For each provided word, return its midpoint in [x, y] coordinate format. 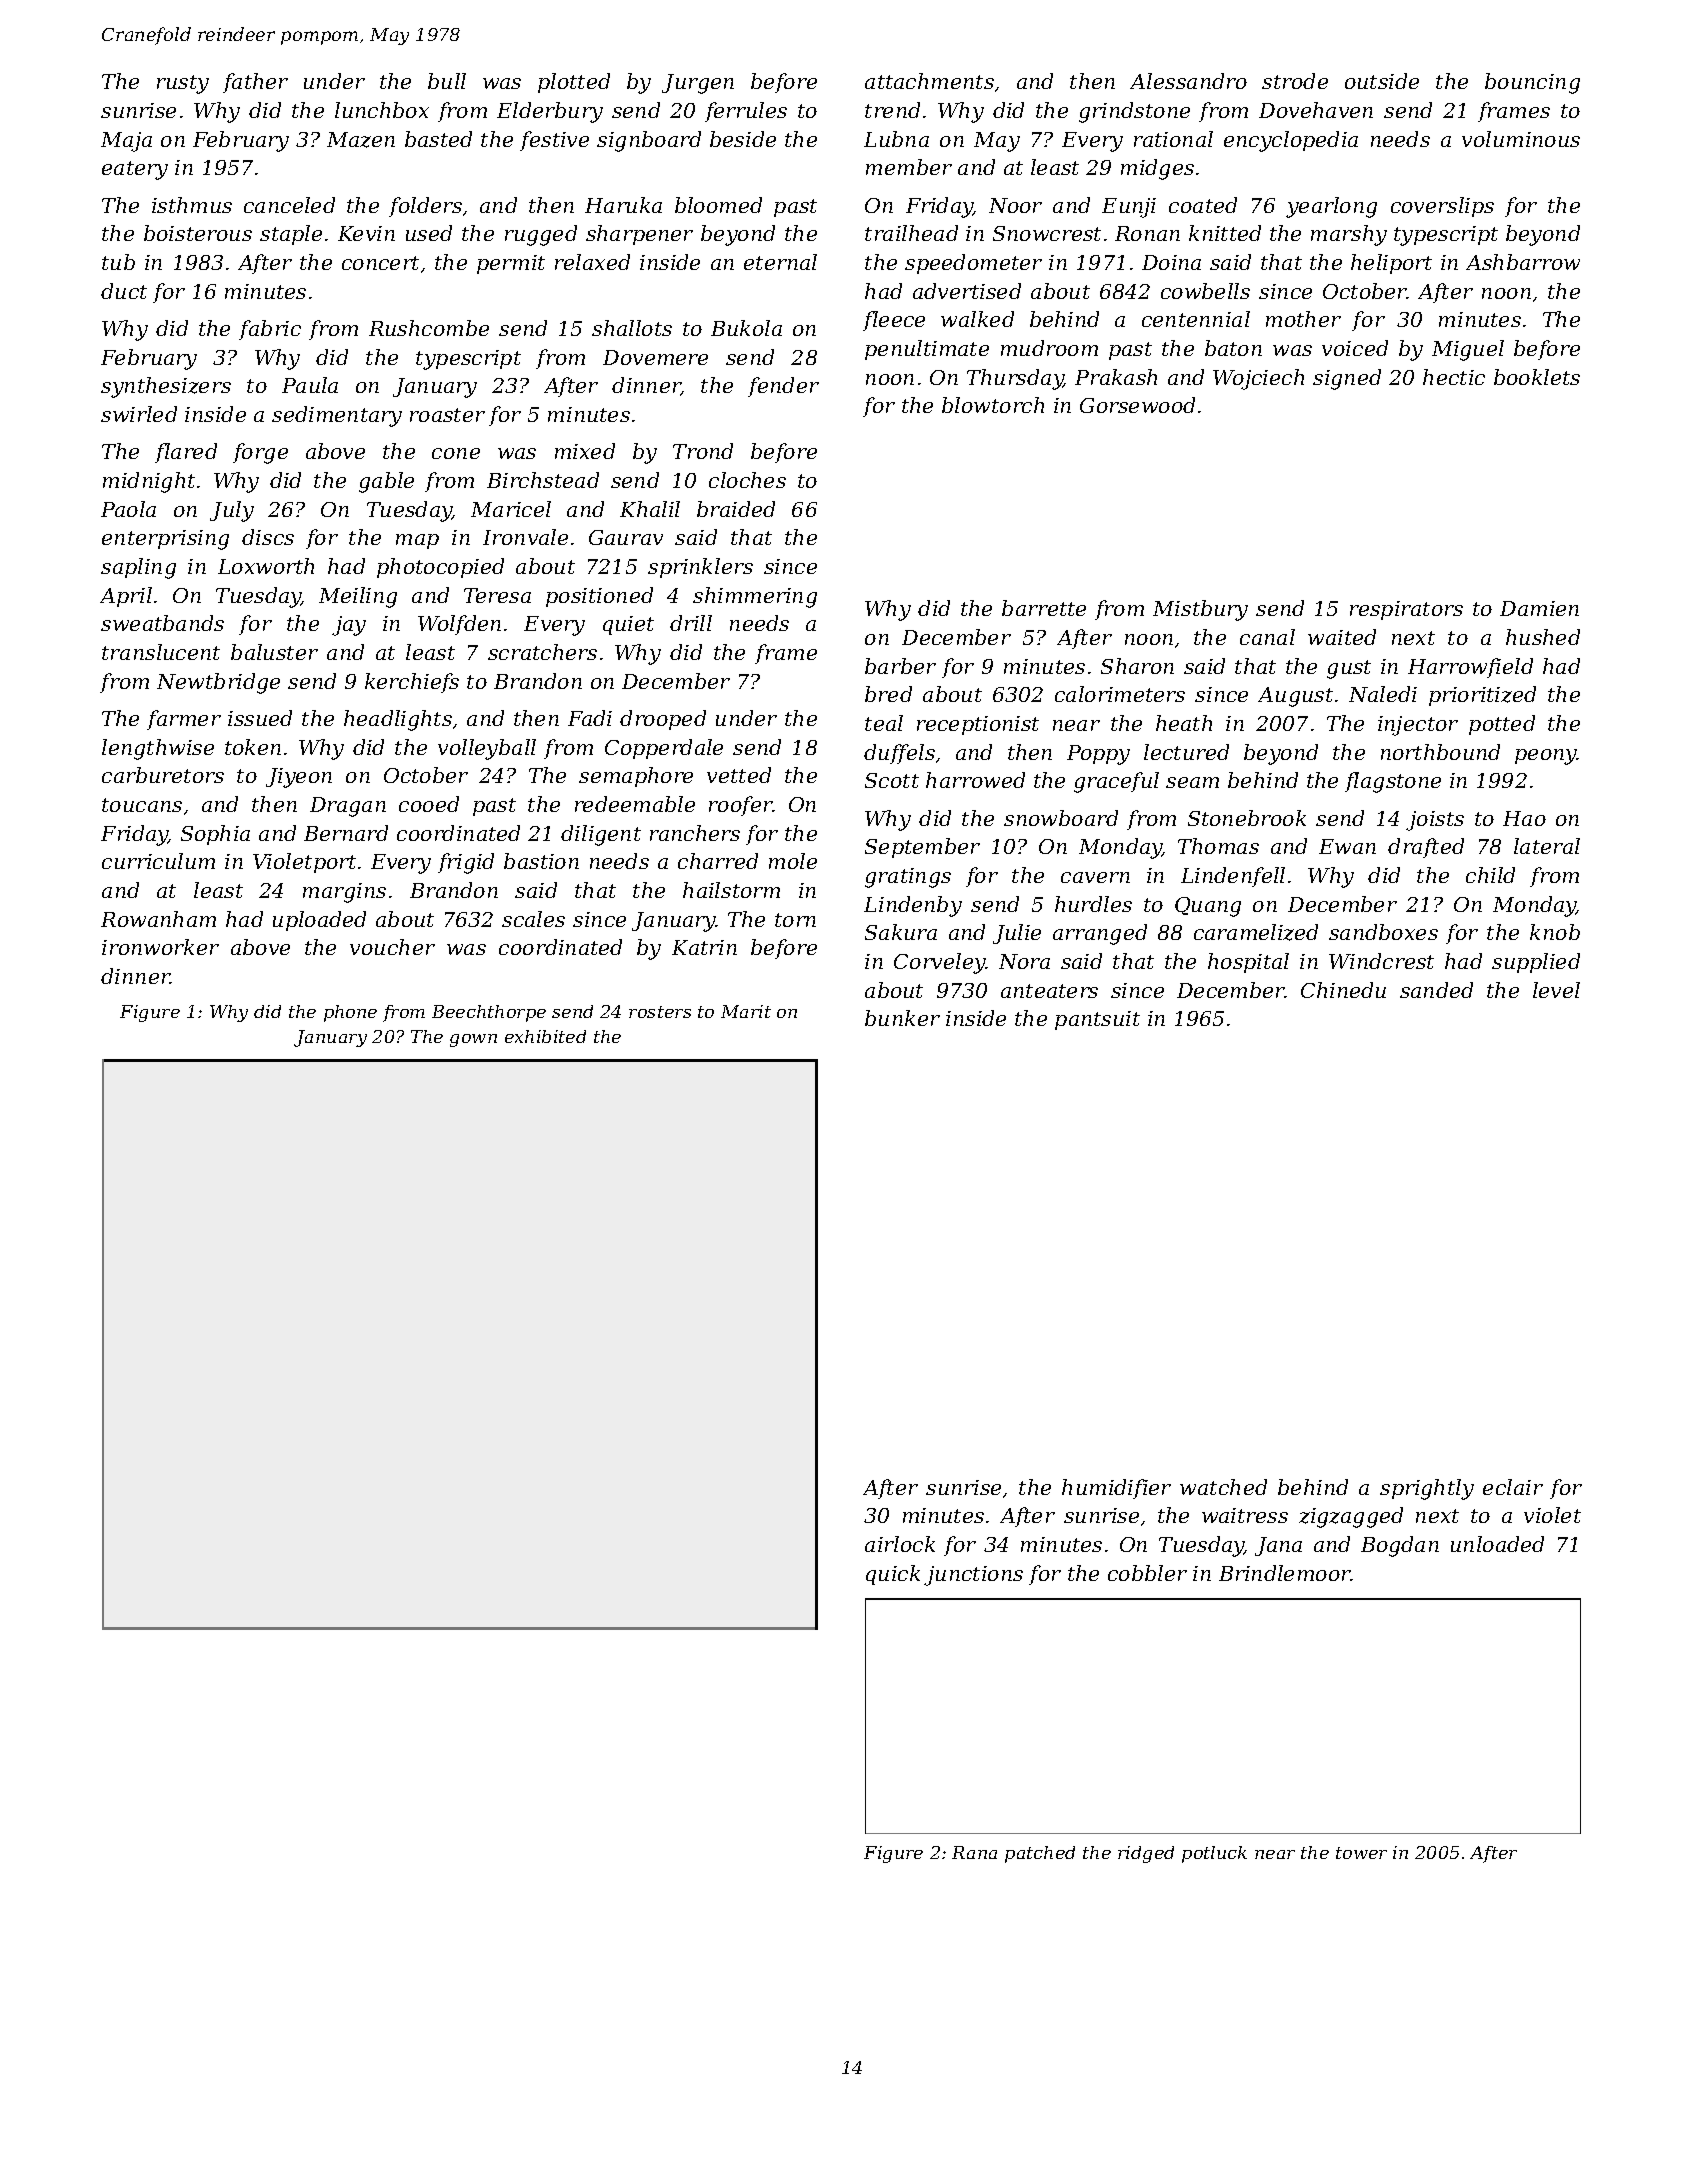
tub [118, 262]
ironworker [160, 947]
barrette [1044, 608]
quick [893, 1575]
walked [977, 319]
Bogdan [1400, 1546]
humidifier [1116, 1489]
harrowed [975, 780]
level [1556, 990]
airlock [900, 1544]
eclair [1513, 1487]
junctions [973, 1576]
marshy [1349, 235]
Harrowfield [1470, 668]
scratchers [542, 652]
